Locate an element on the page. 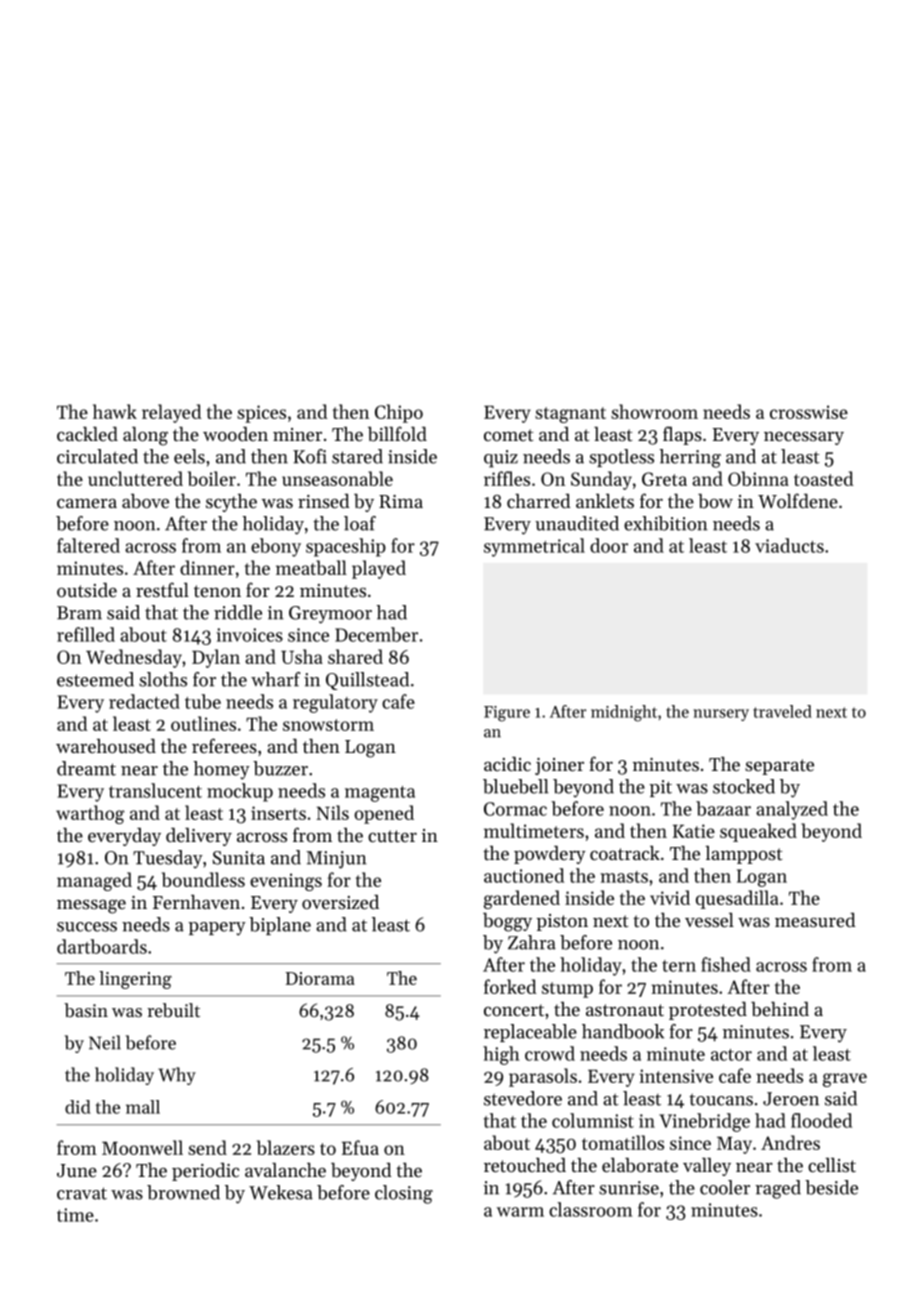 This document has width=924, height=1311. measured is located at coordinates (815, 920).
